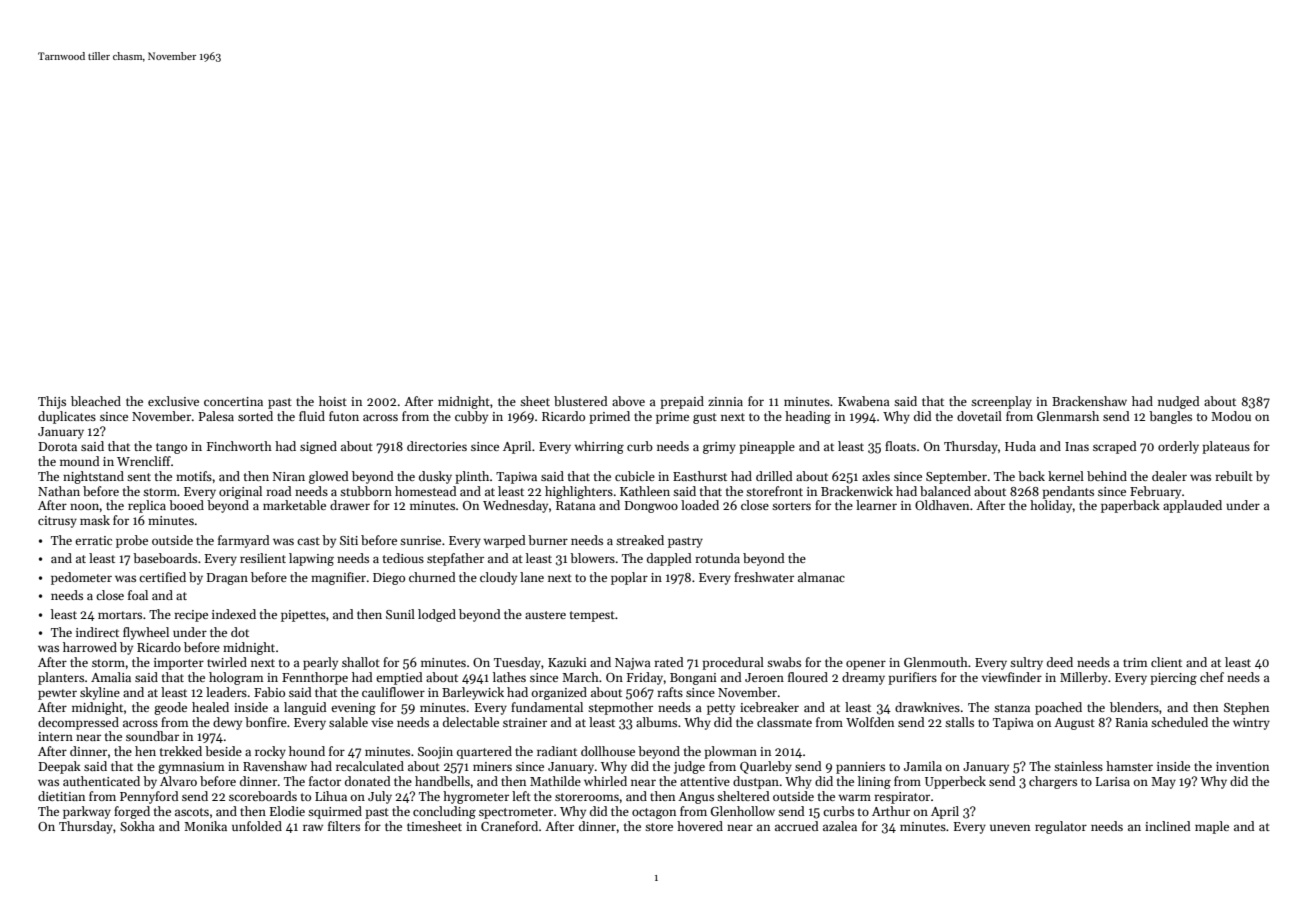 Image resolution: width=1308 pixels, height=924 pixels. What do you see at coordinates (333, 401) in the screenshot?
I see `hoist` at bounding box center [333, 401].
